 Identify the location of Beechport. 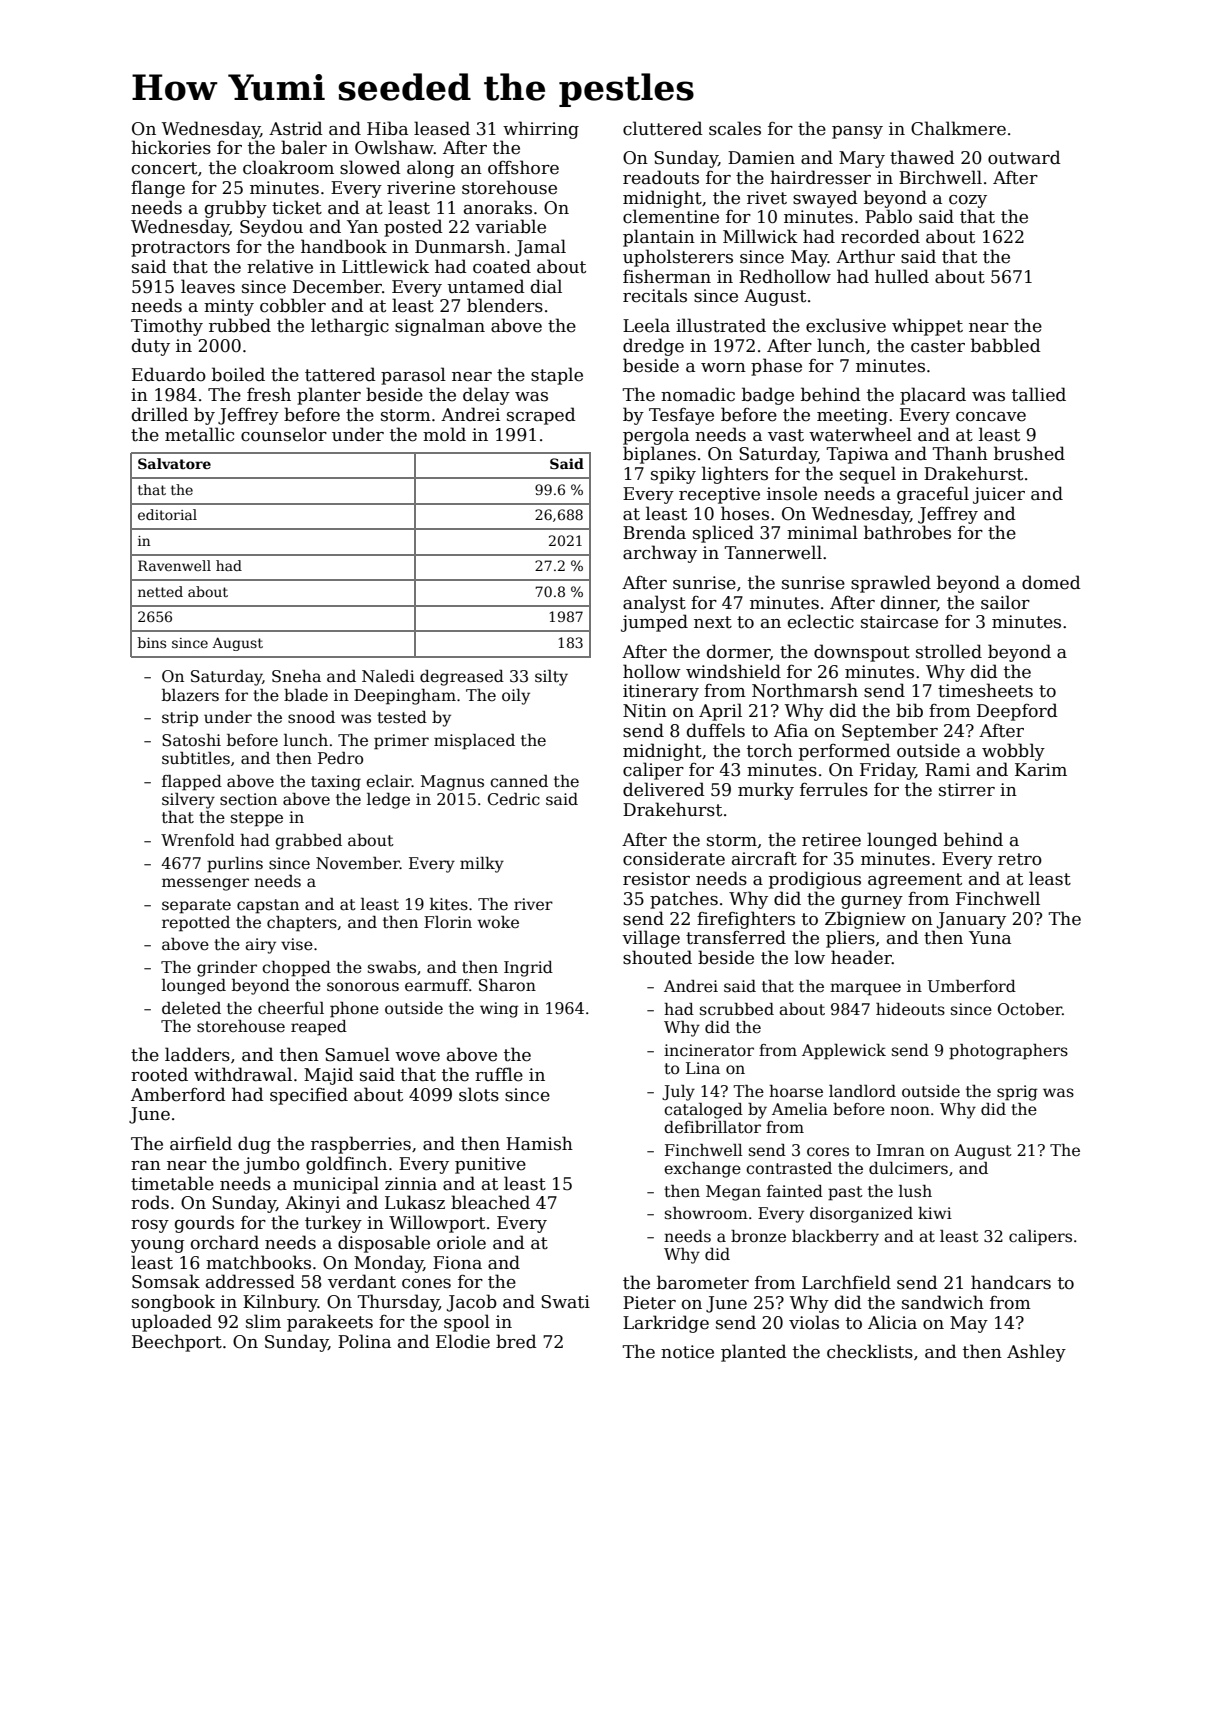
(177, 1343).
